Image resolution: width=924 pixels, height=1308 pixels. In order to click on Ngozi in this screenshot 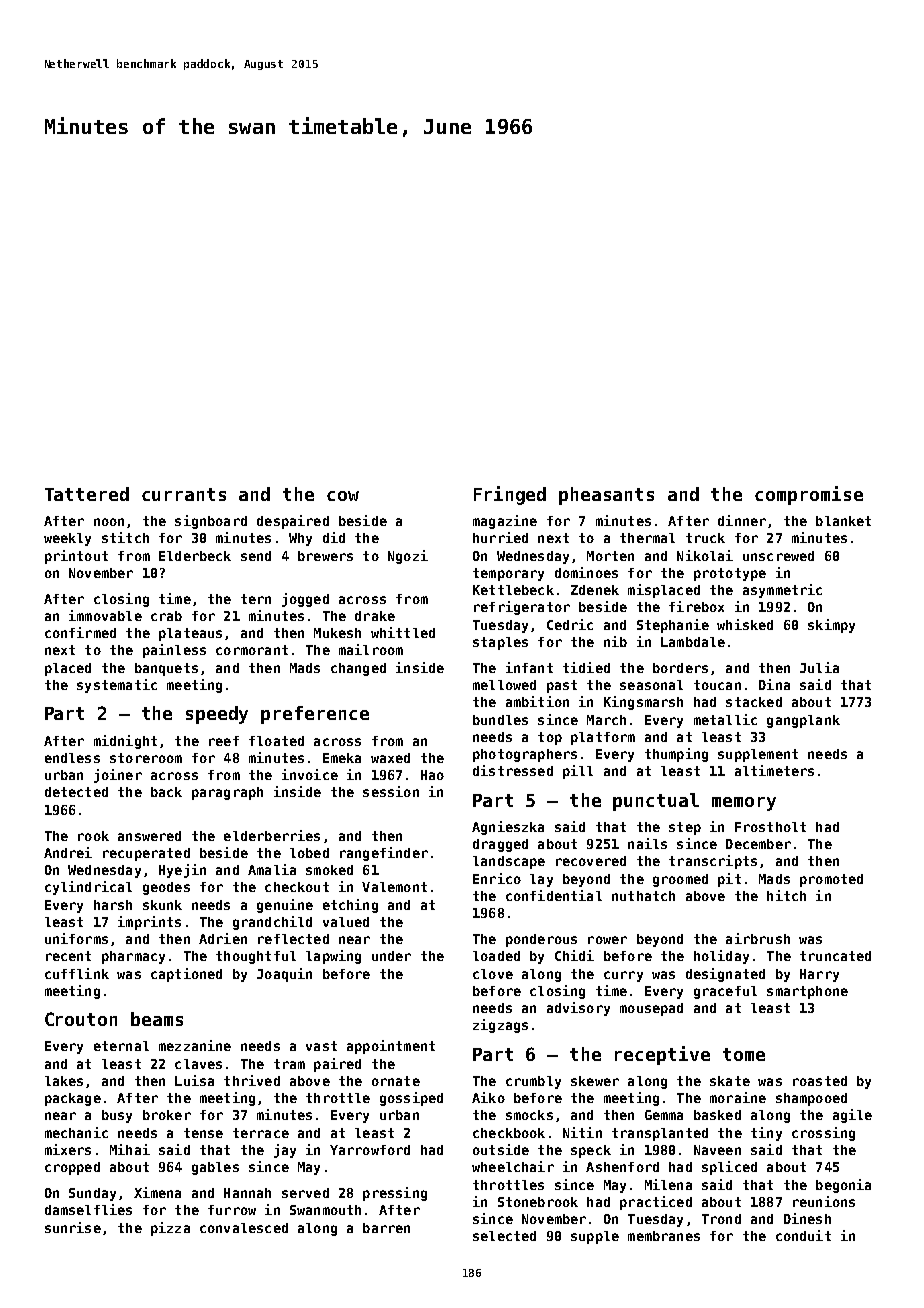, I will do `click(408, 557)`.
